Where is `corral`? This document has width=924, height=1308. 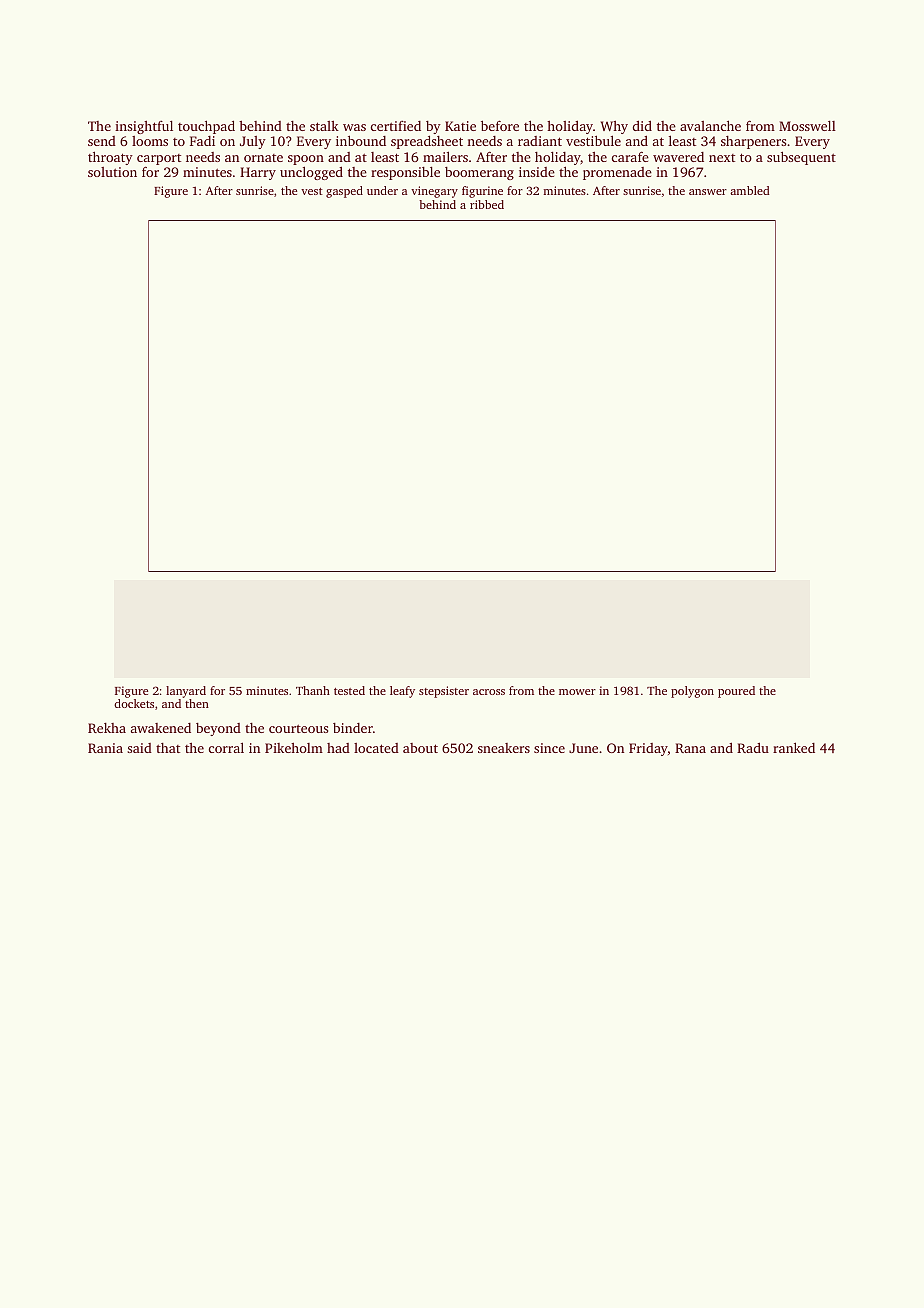
corral is located at coordinates (226, 747).
